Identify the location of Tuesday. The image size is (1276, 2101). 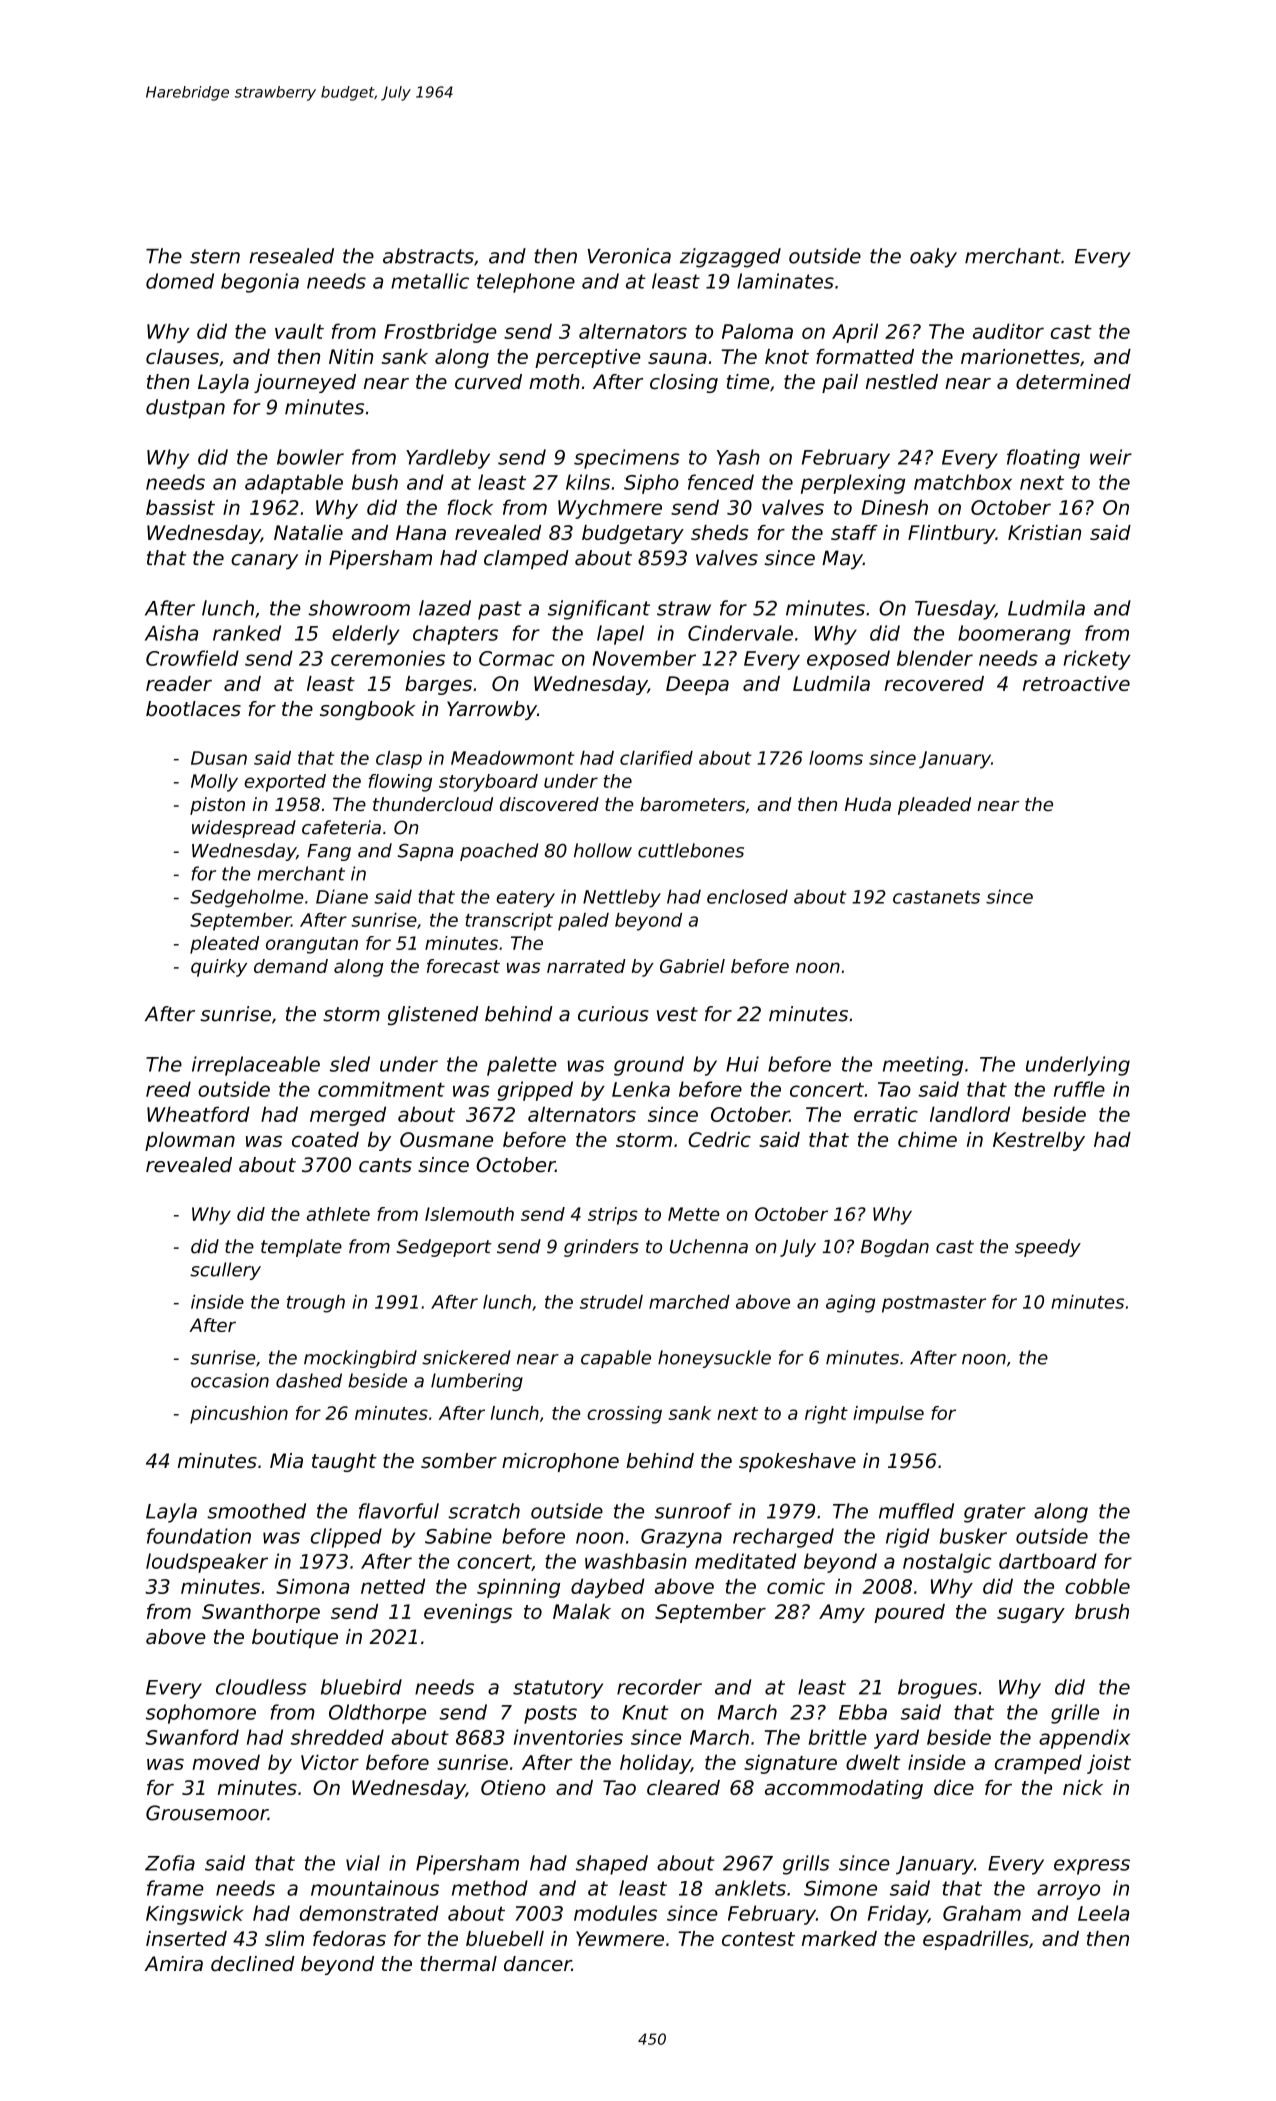
(955, 610).
